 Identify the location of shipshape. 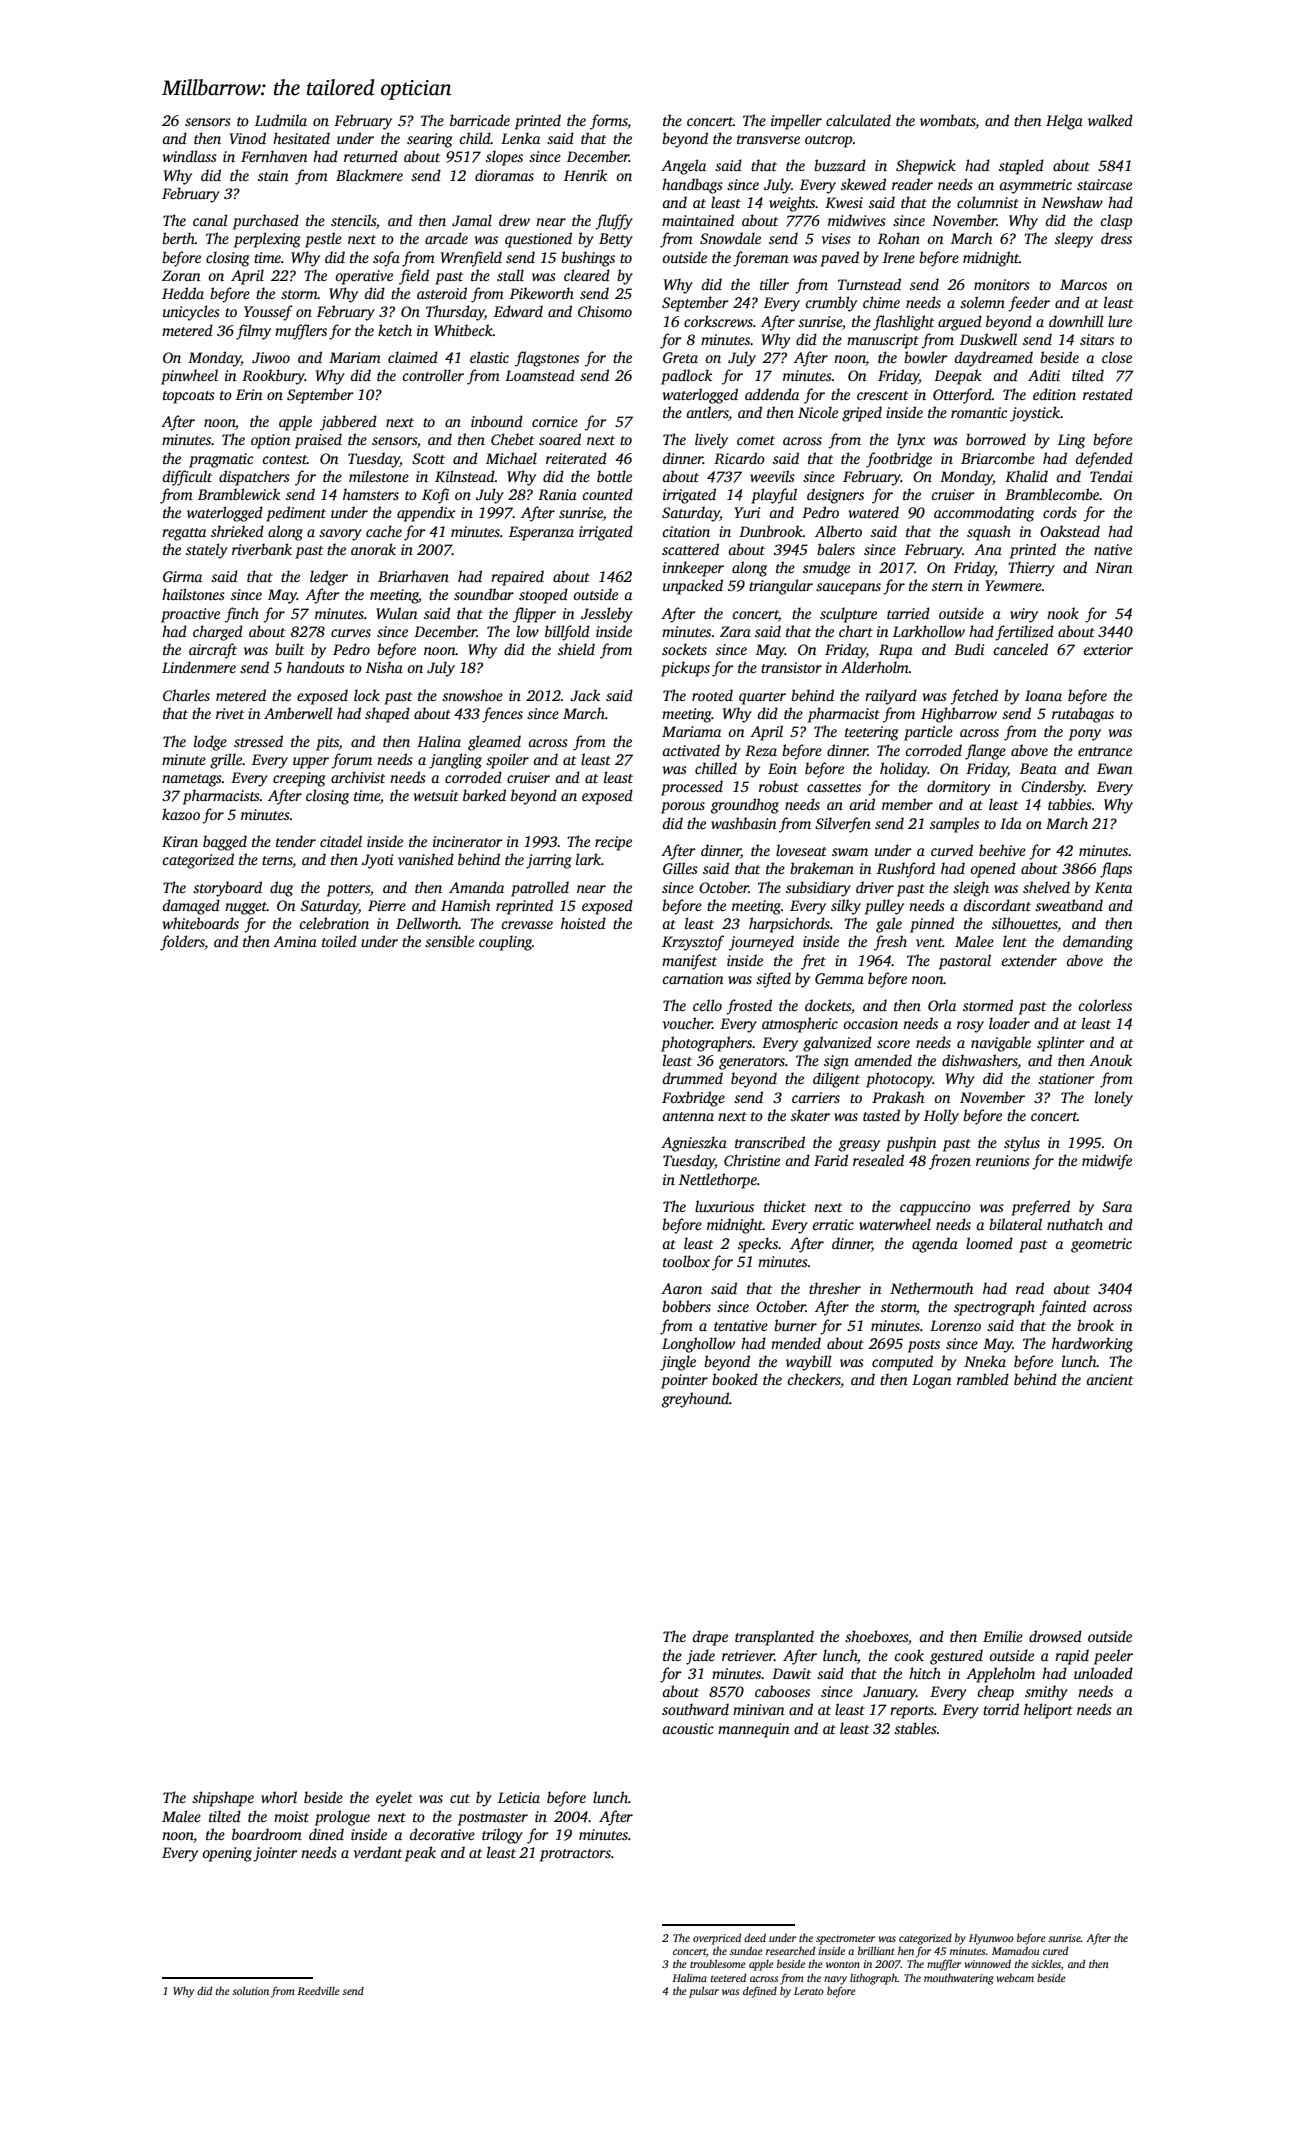
(223, 1799).
